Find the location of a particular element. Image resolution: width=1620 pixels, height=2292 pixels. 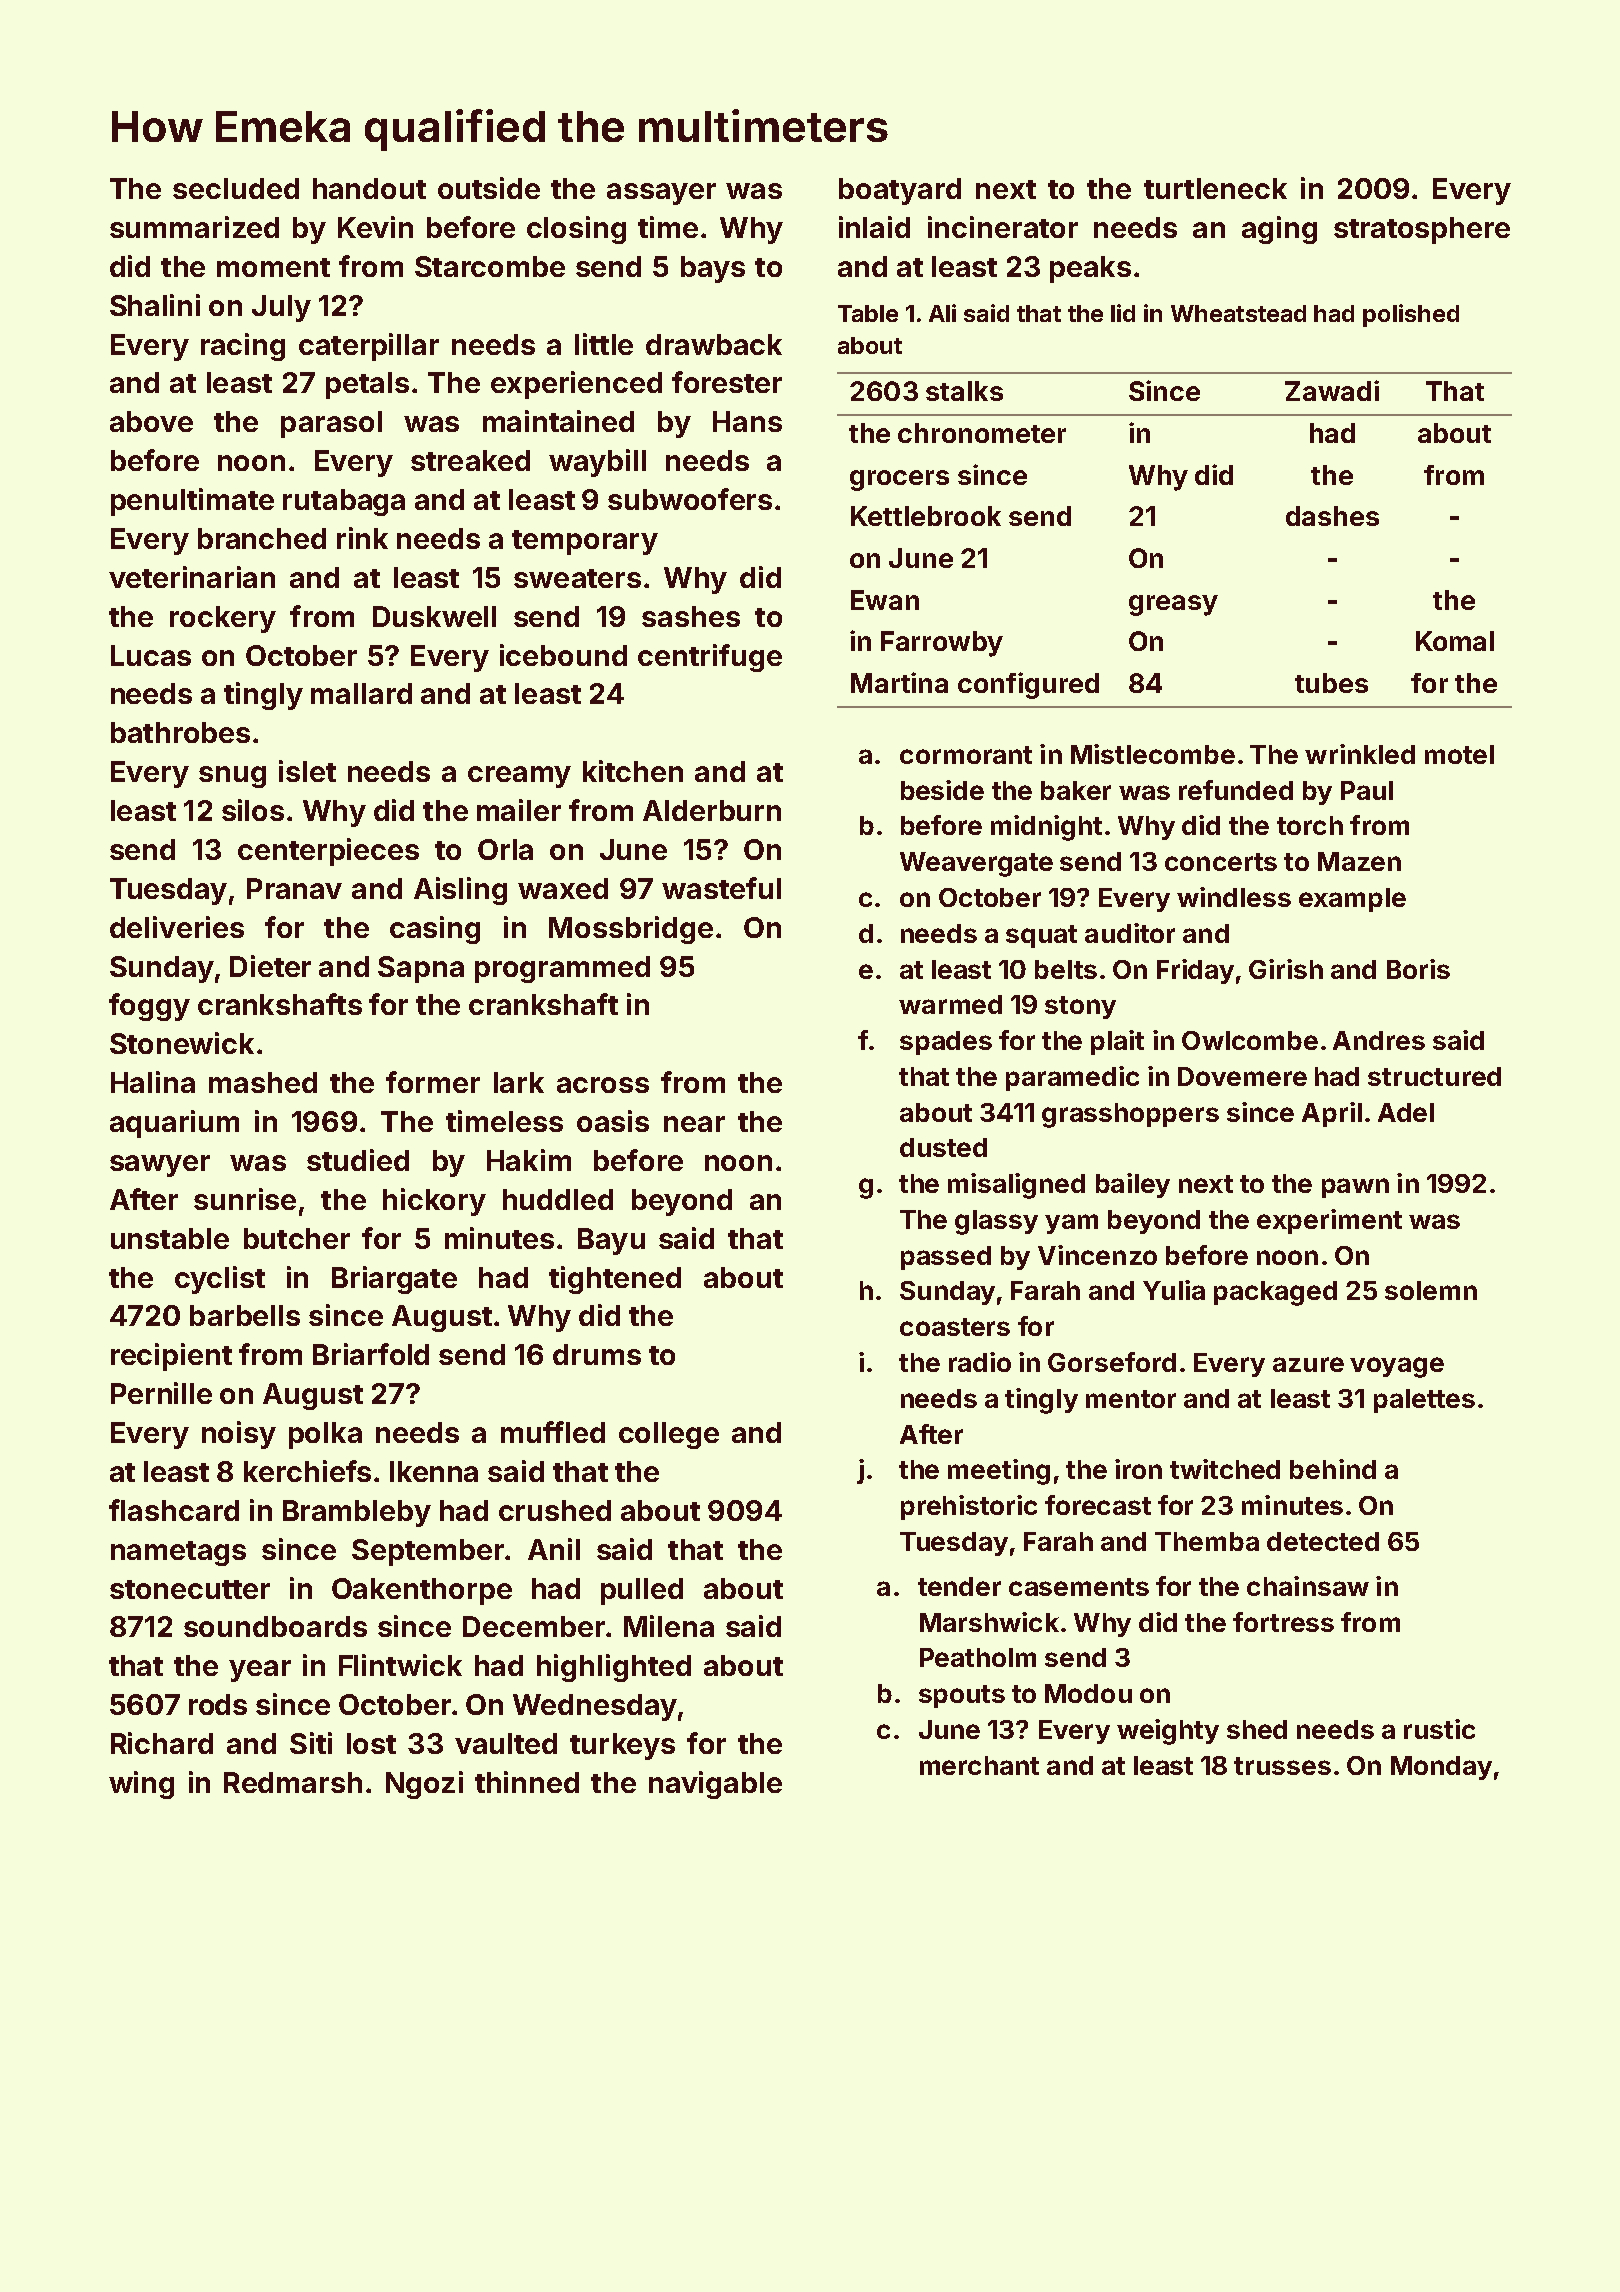

recipient is located at coordinates (171, 1357).
